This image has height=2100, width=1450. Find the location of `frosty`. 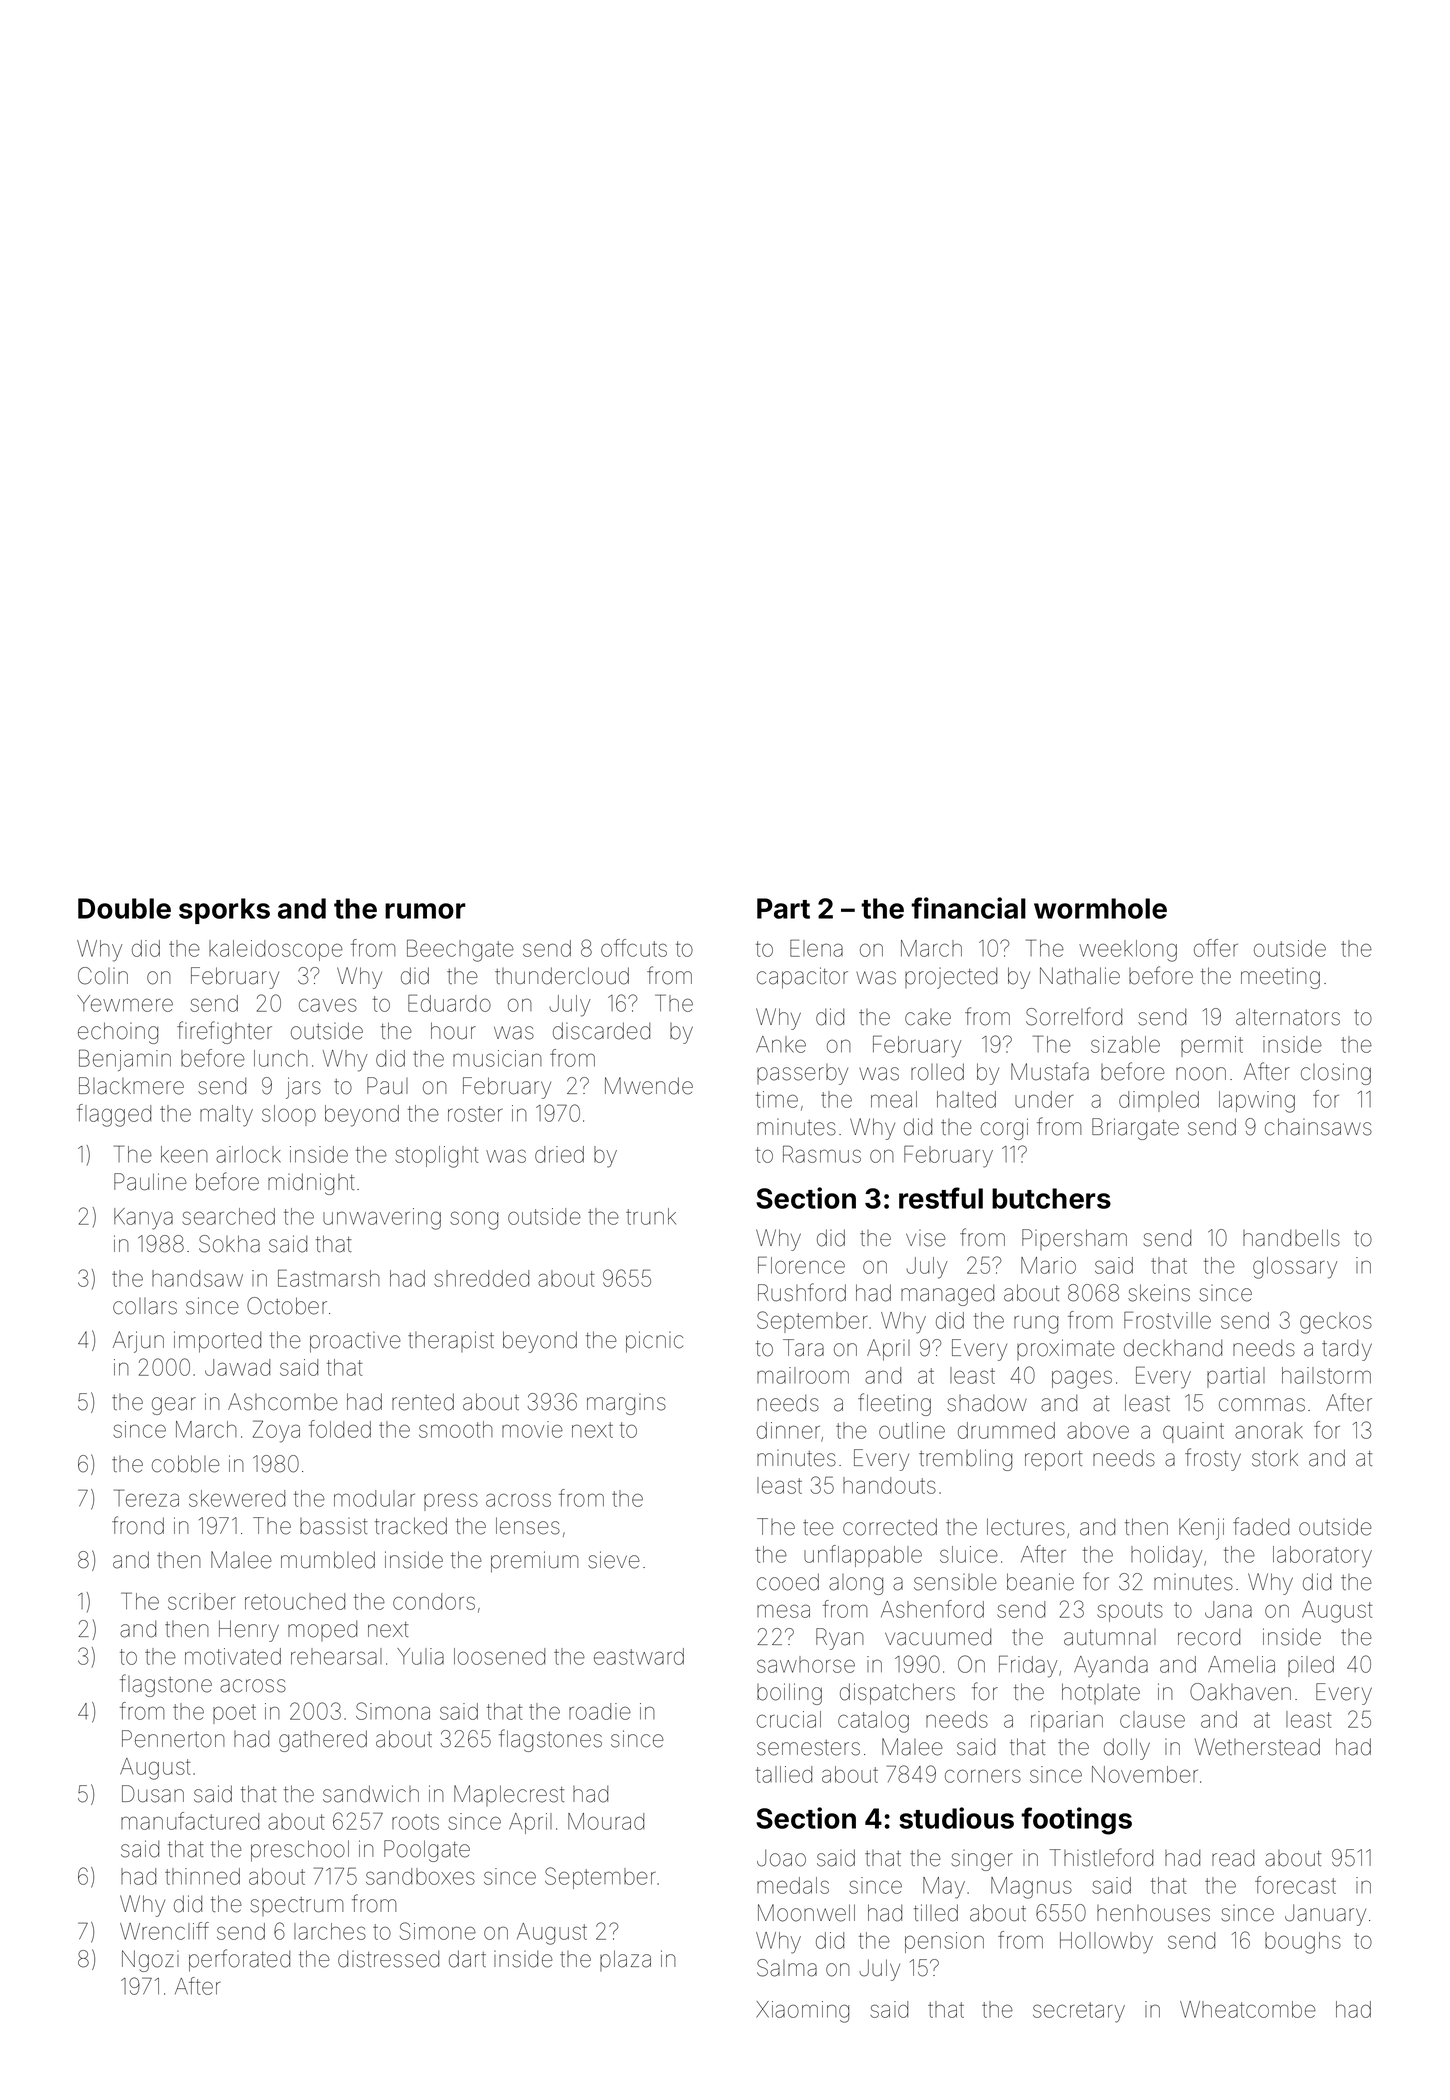

frosty is located at coordinates (1213, 1459).
